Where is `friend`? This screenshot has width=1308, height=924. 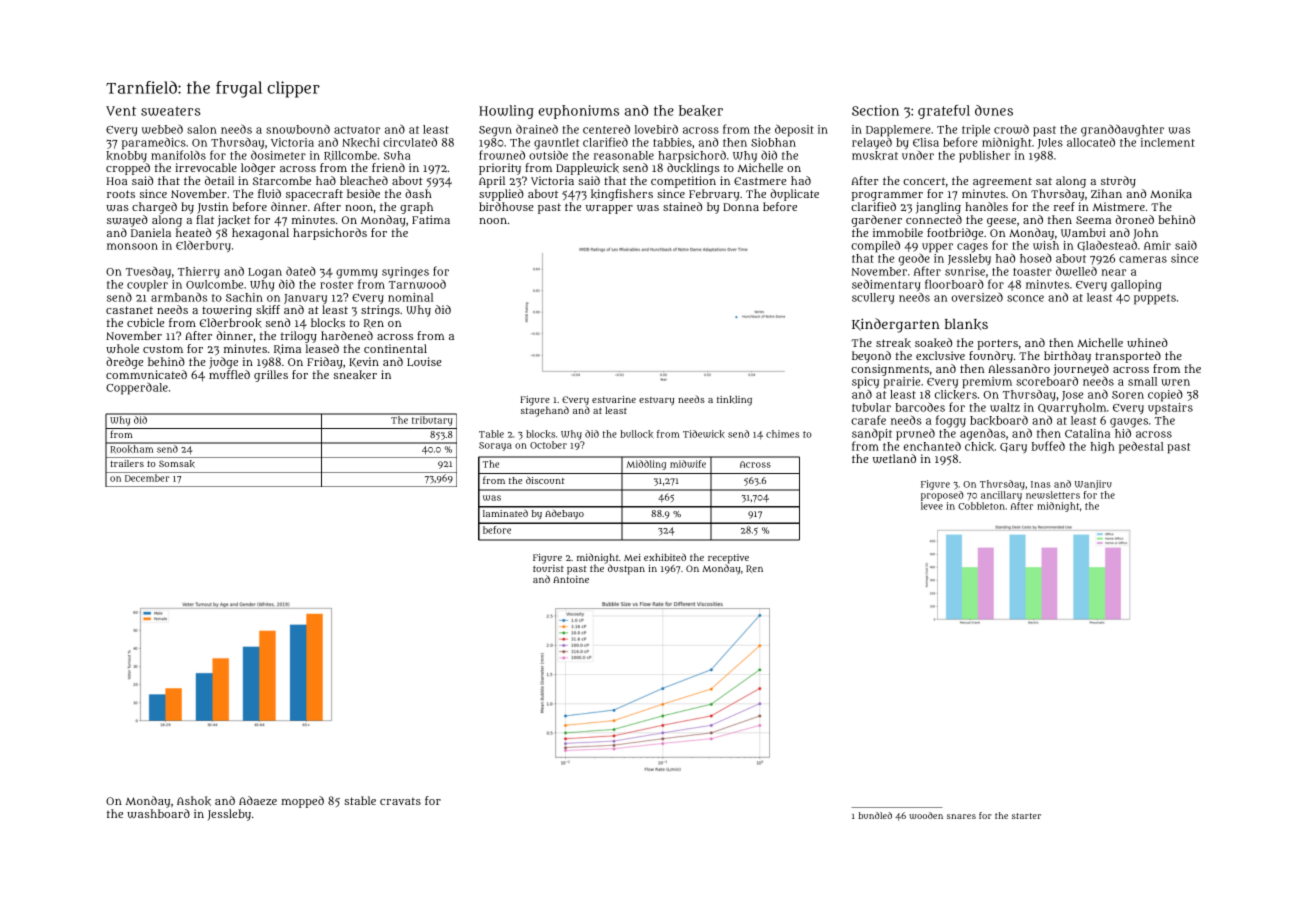 friend is located at coordinates (388, 167).
